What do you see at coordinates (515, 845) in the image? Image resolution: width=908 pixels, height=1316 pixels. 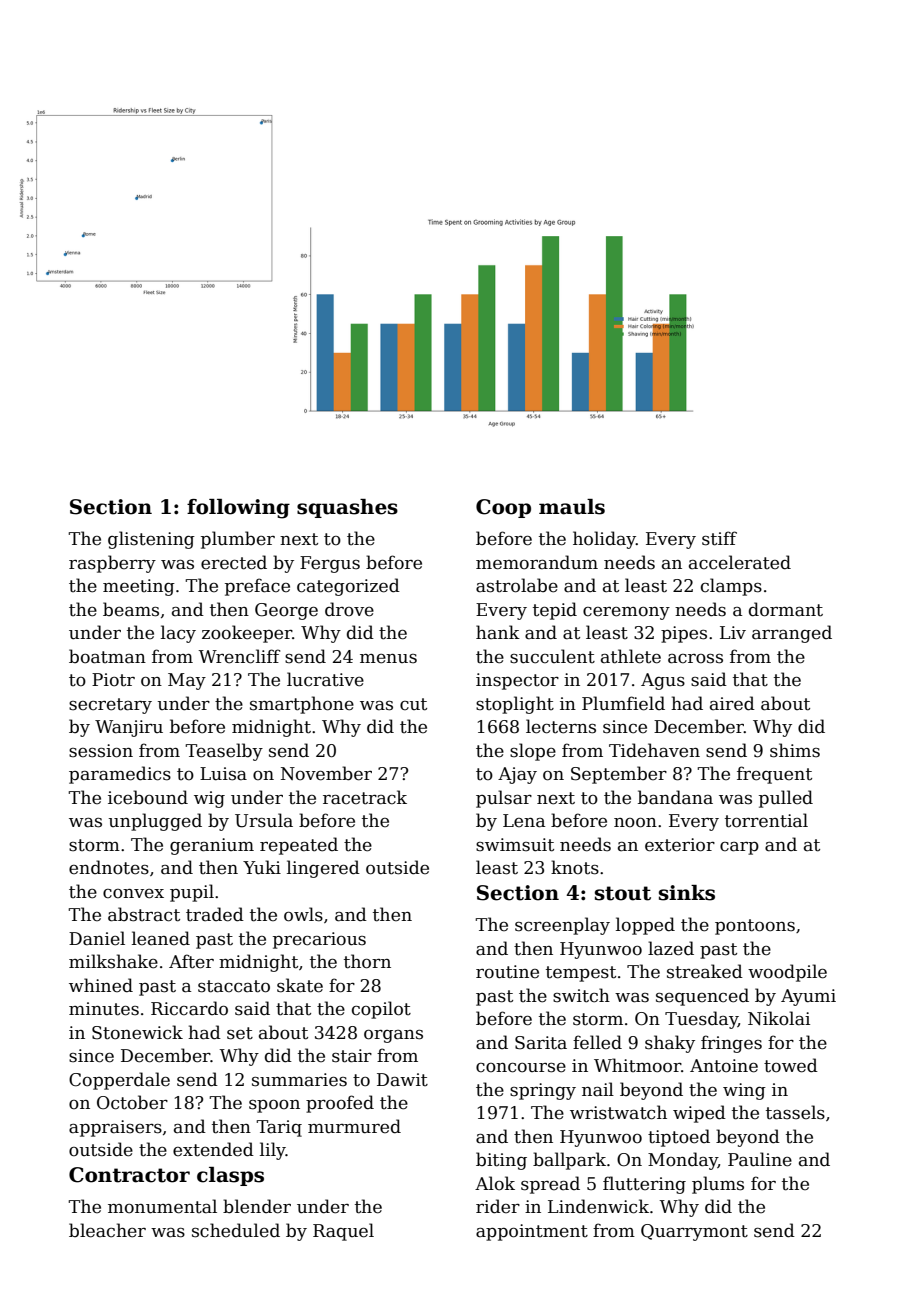 I see `swimsuit` at bounding box center [515, 845].
